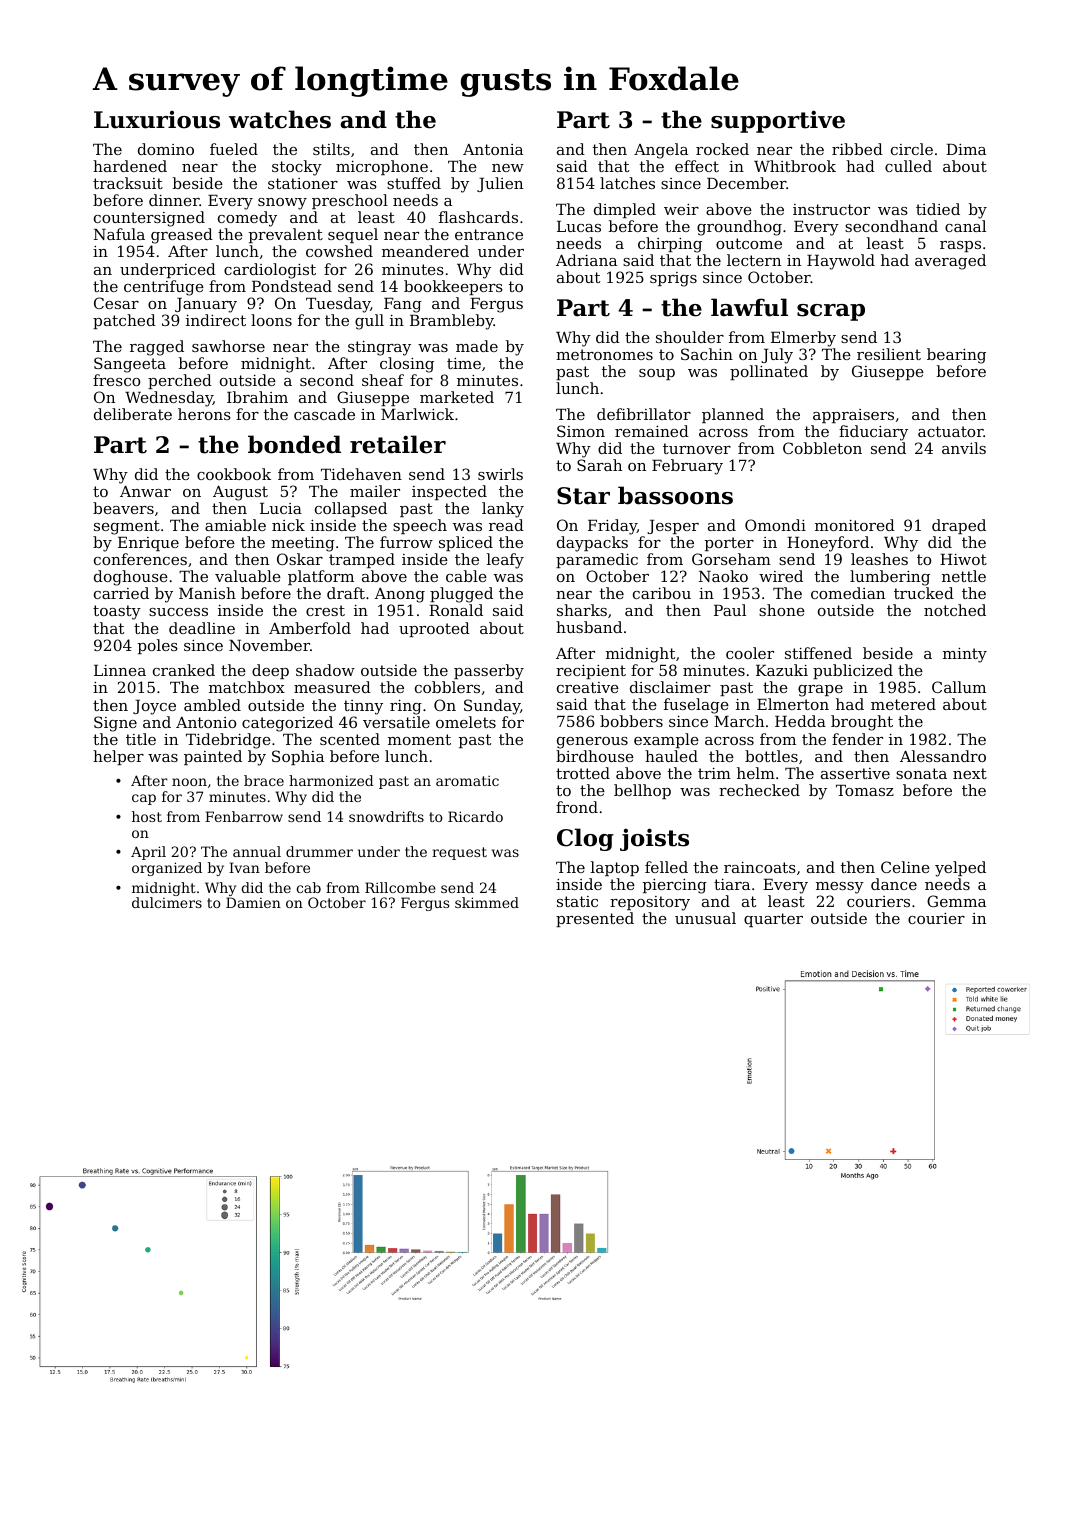 Image resolution: width=1080 pixels, height=1527 pixels. I want to click on dimpled, so click(625, 210).
